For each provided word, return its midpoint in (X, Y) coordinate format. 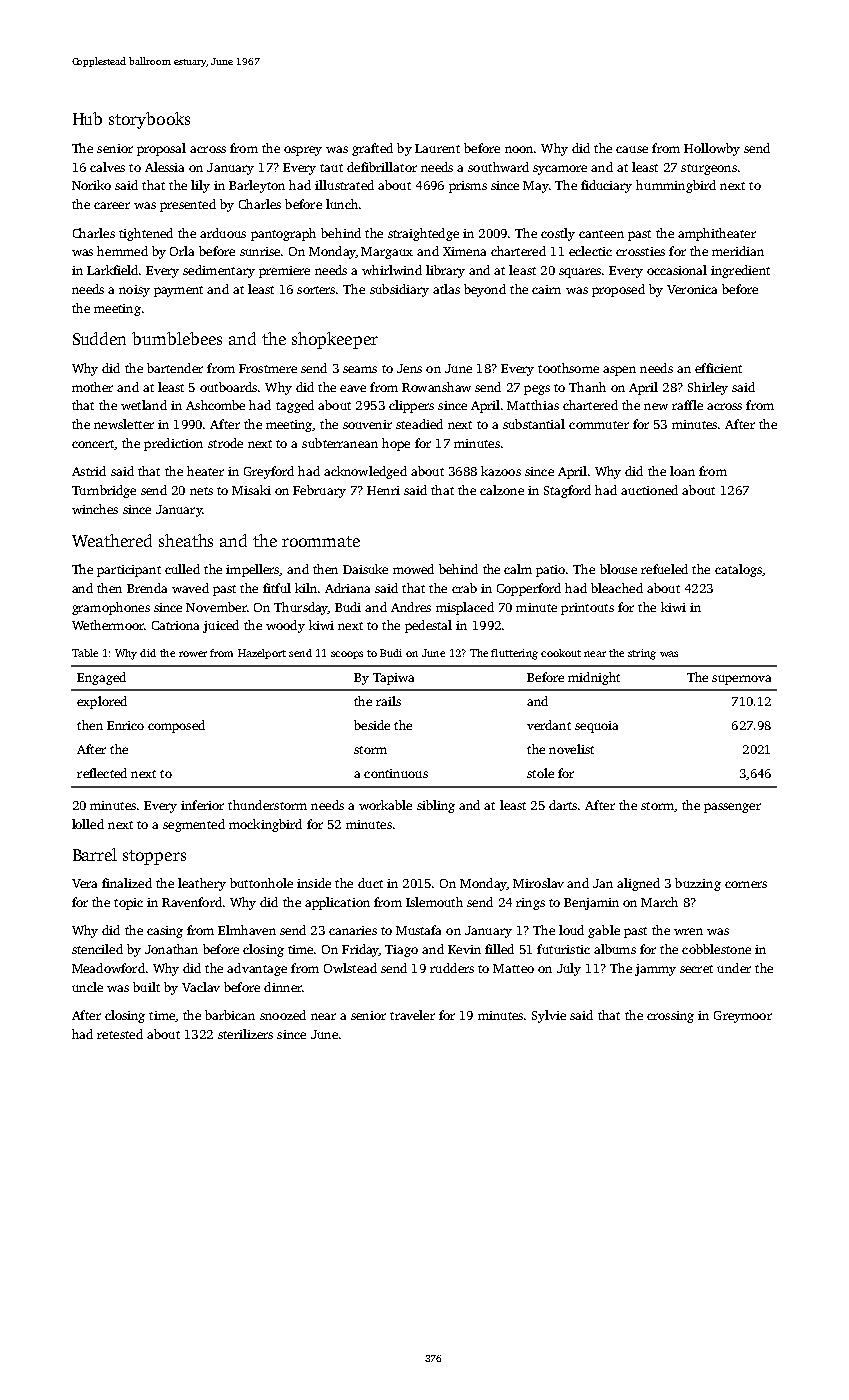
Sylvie (549, 1016)
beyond (485, 290)
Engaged (101, 678)
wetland (144, 405)
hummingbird (676, 186)
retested (120, 1034)
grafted (372, 149)
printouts (587, 609)
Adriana (347, 588)
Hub (87, 118)
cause (632, 149)
